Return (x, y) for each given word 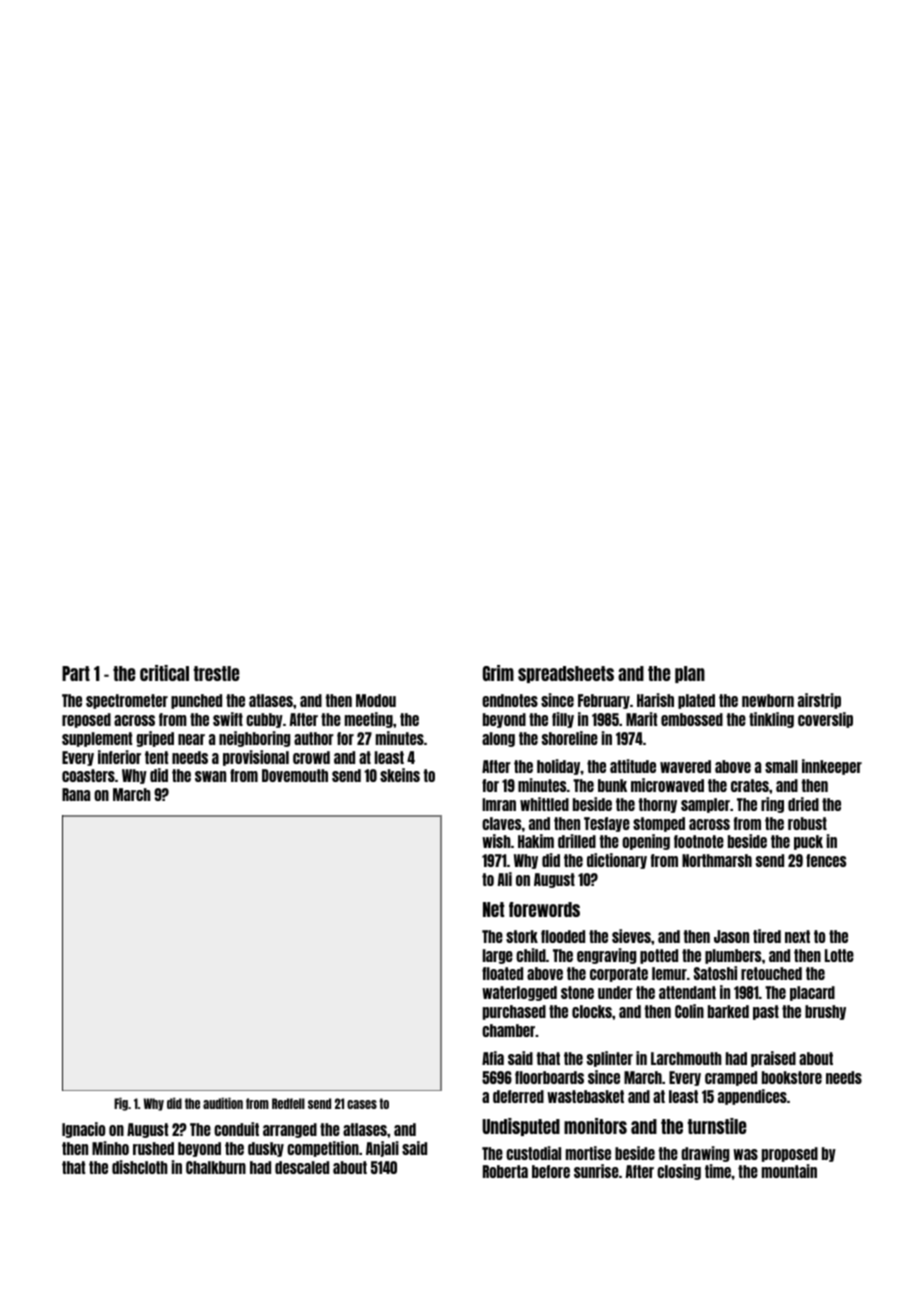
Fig (121, 1104)
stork (522, 936)
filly (563, 720)
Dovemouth (295, 775)
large (498, 956)
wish (496, 841)
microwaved (667, 785)
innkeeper (832, 767)
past (766, 1012)
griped (155, 739)
